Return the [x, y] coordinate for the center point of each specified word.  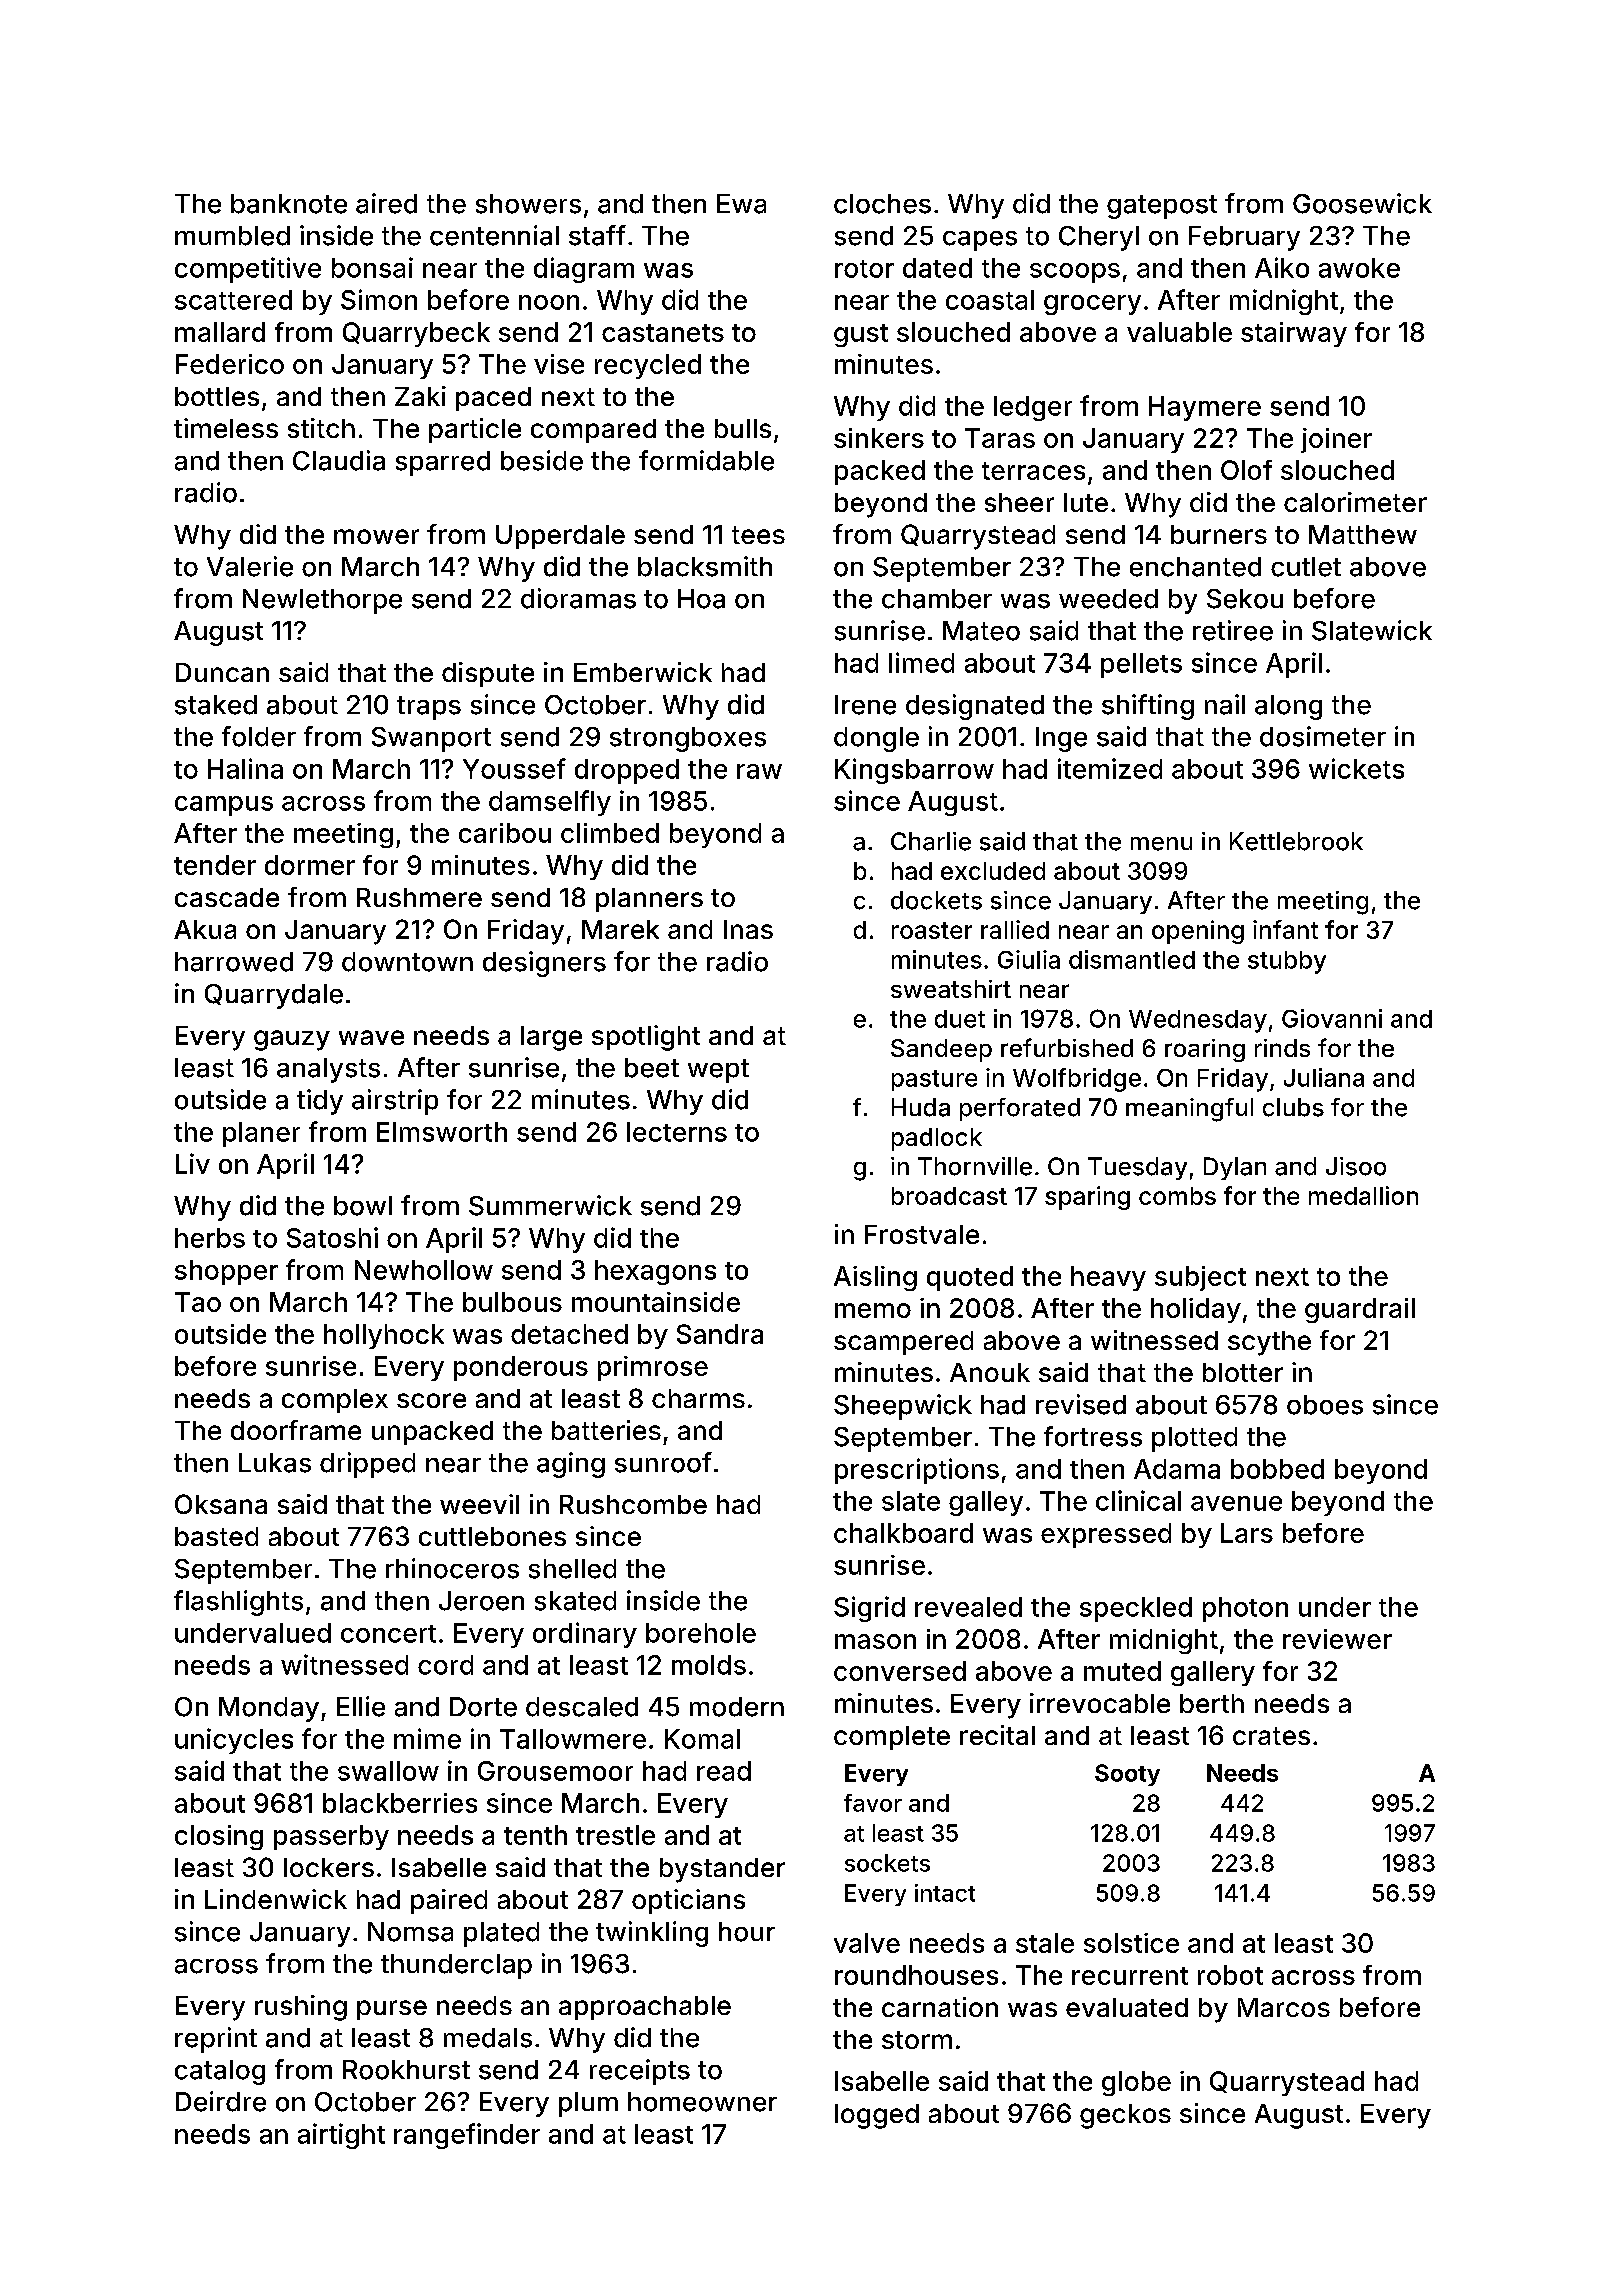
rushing [301, 2008]
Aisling [875, 1278]
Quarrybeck [416, 334]
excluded [993, 871]
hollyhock [384, 1336]
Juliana [1324, 1077]
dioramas [578, 598]
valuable [1179, 332]
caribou [505, 833]
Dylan [1235, 1168]
